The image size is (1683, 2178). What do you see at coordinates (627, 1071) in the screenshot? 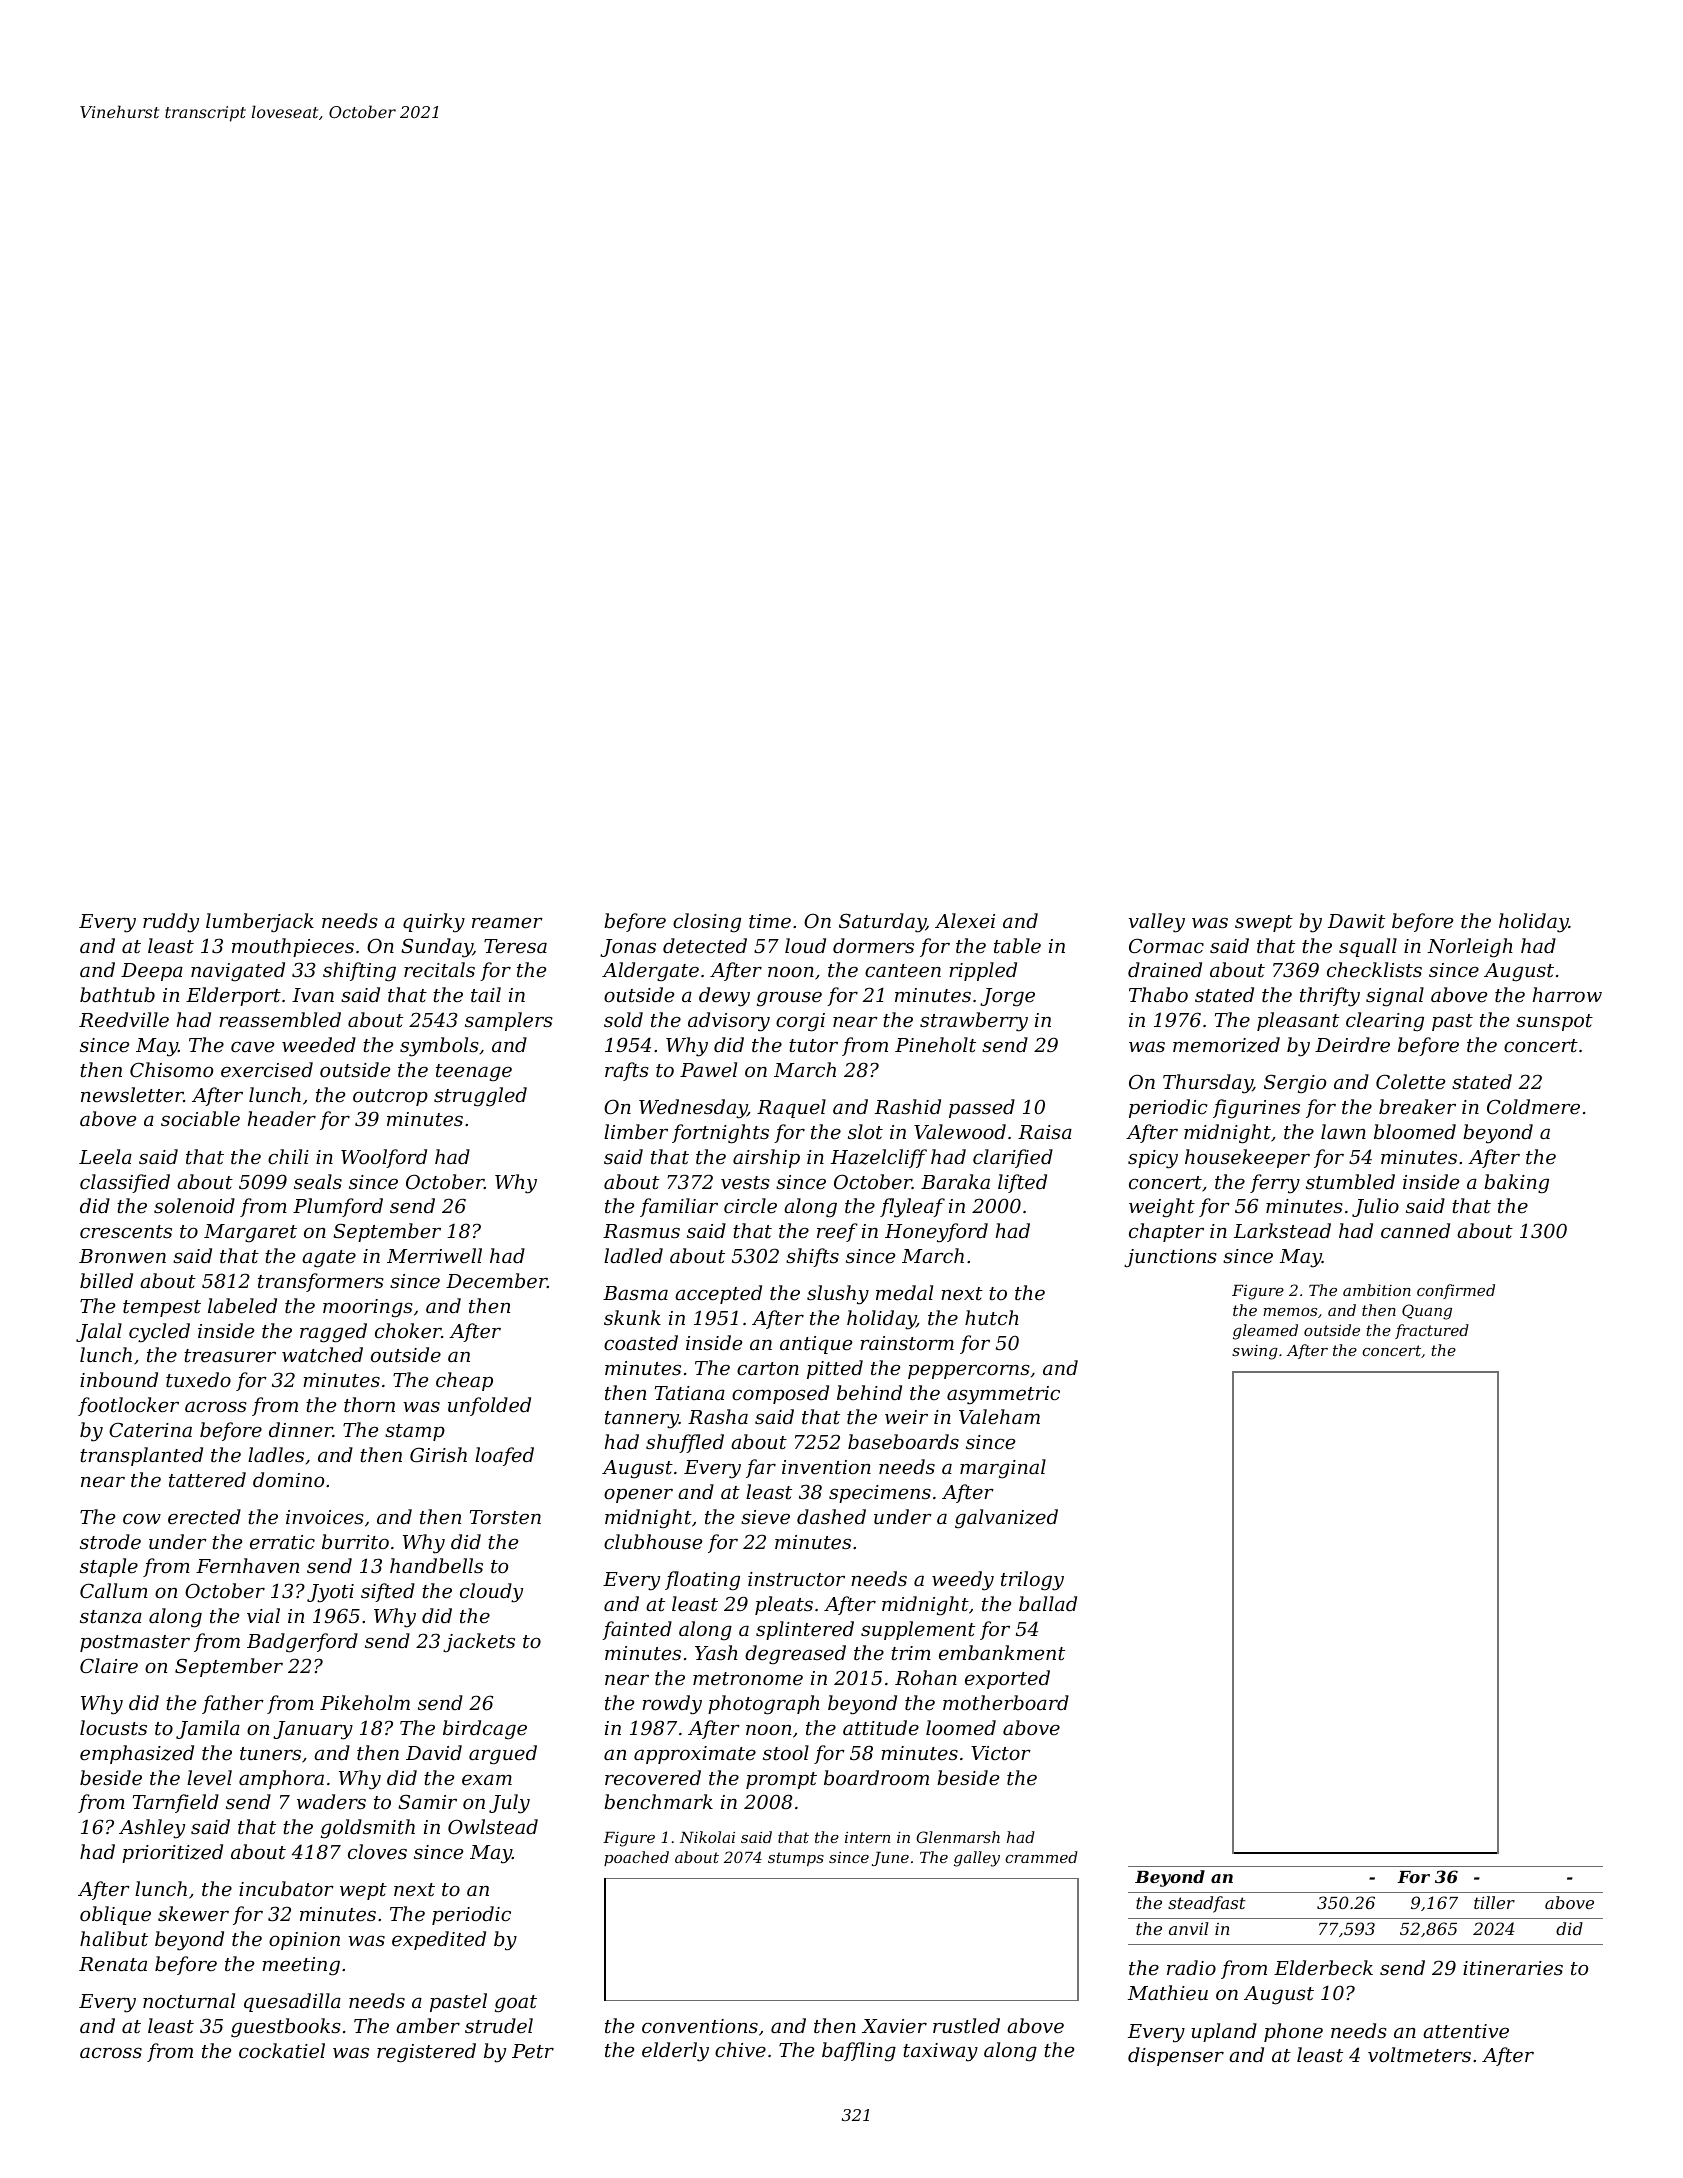
I see `rafts` at bounding box center [627, 1071].
